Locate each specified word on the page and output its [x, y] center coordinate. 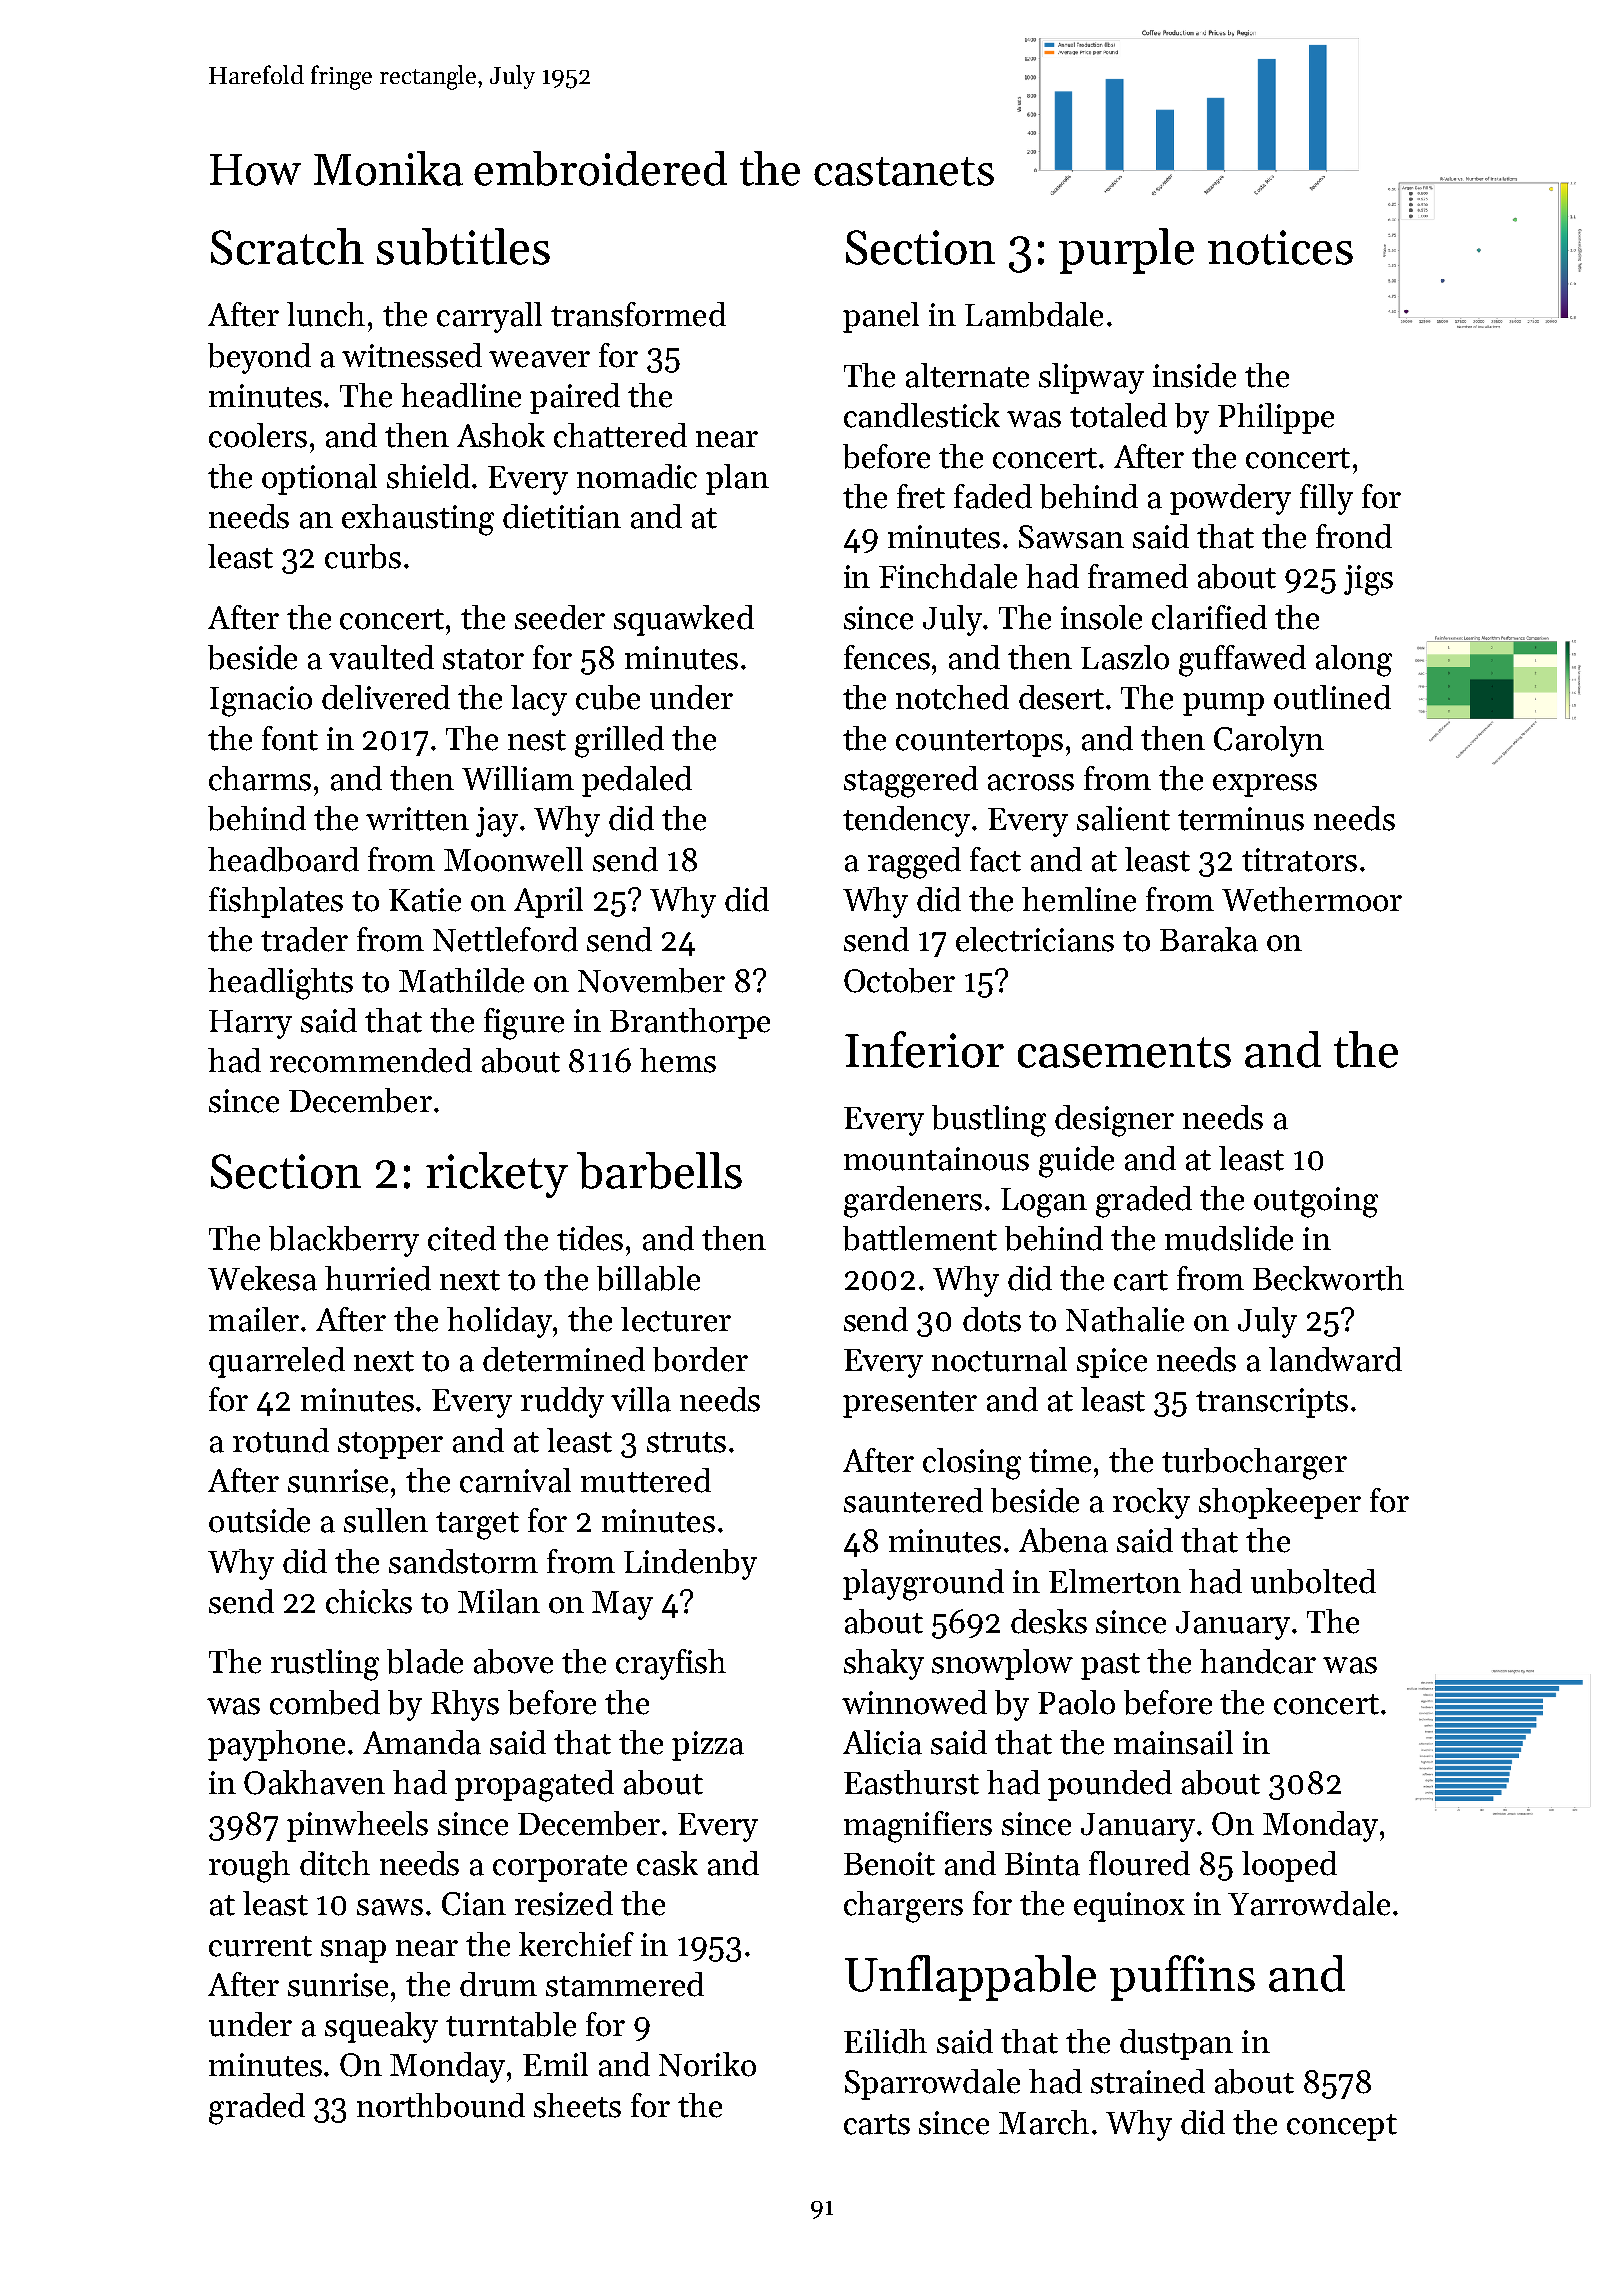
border [700, 1359]
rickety [497, 1175]
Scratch [287, 246]
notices [1280, 247]
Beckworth [1328, 1278]
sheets [577, 2105]
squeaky [381, 2027]
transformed [638, 314]
